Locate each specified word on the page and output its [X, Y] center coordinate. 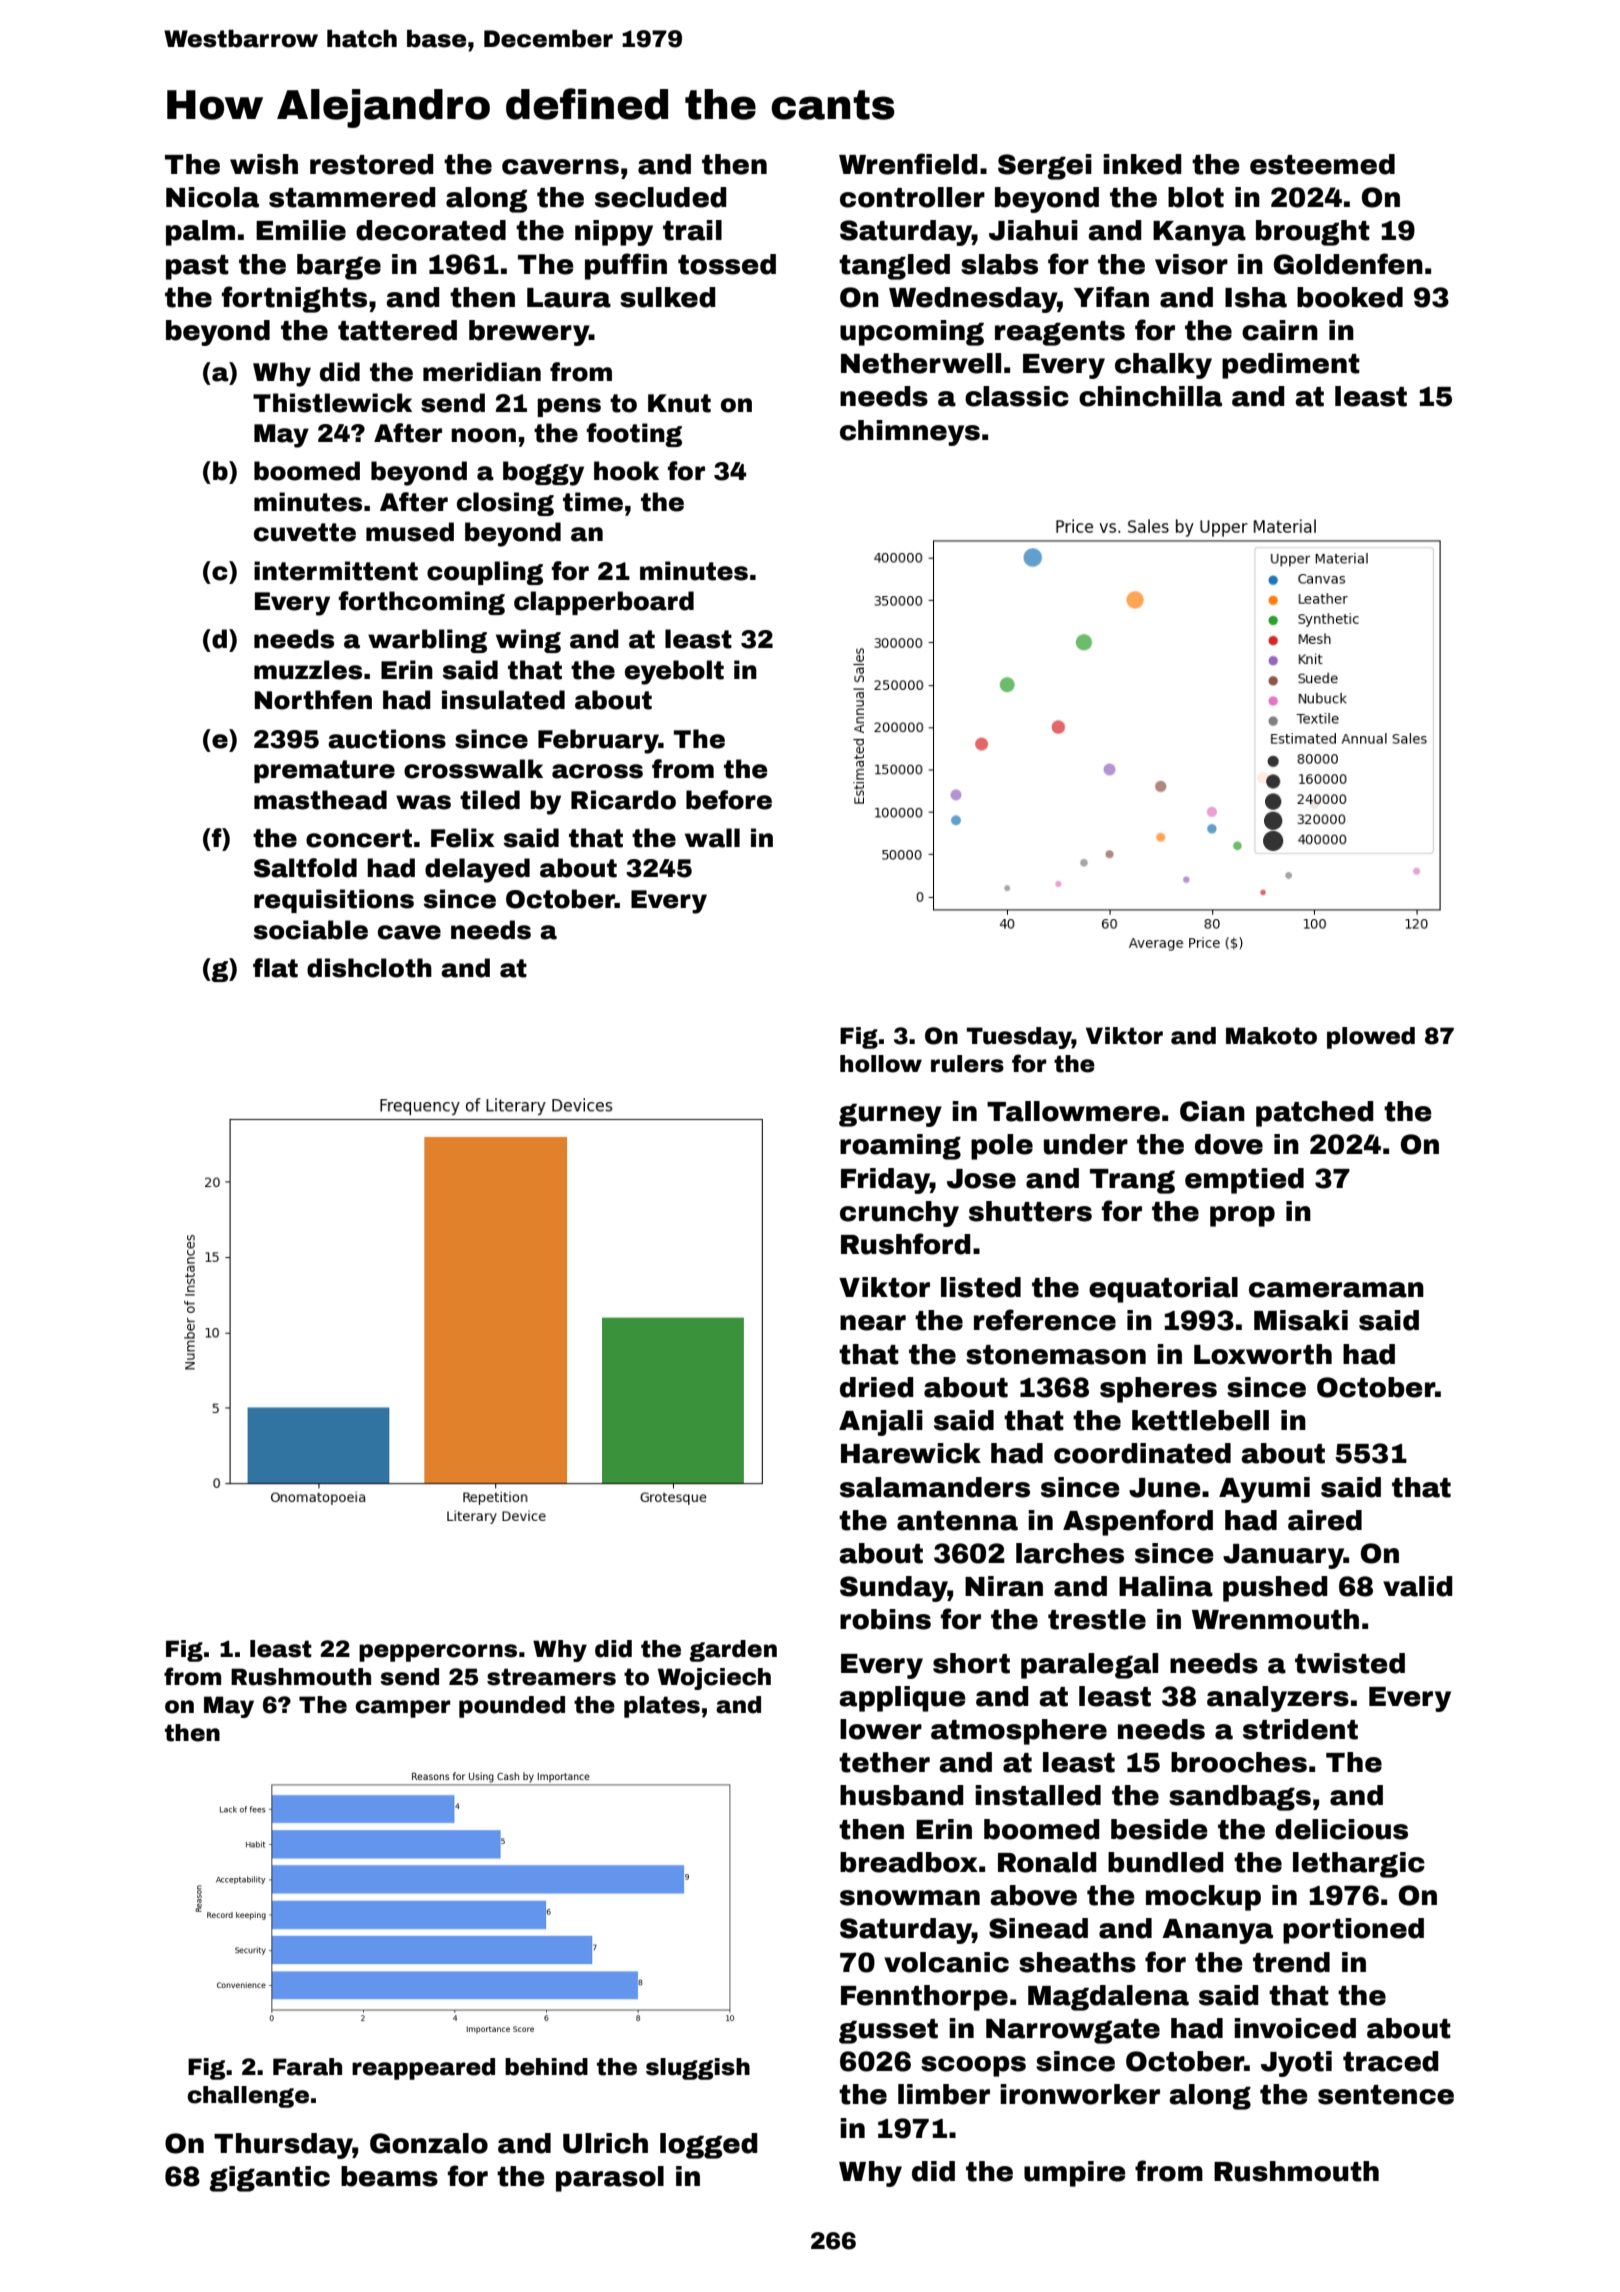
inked [1142, 164]
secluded [661, 197]
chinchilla [1150, 396]
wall [712, 838]
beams [389, 2176]
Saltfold [305, 868]
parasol [610, 2179]
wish [264, 164]
